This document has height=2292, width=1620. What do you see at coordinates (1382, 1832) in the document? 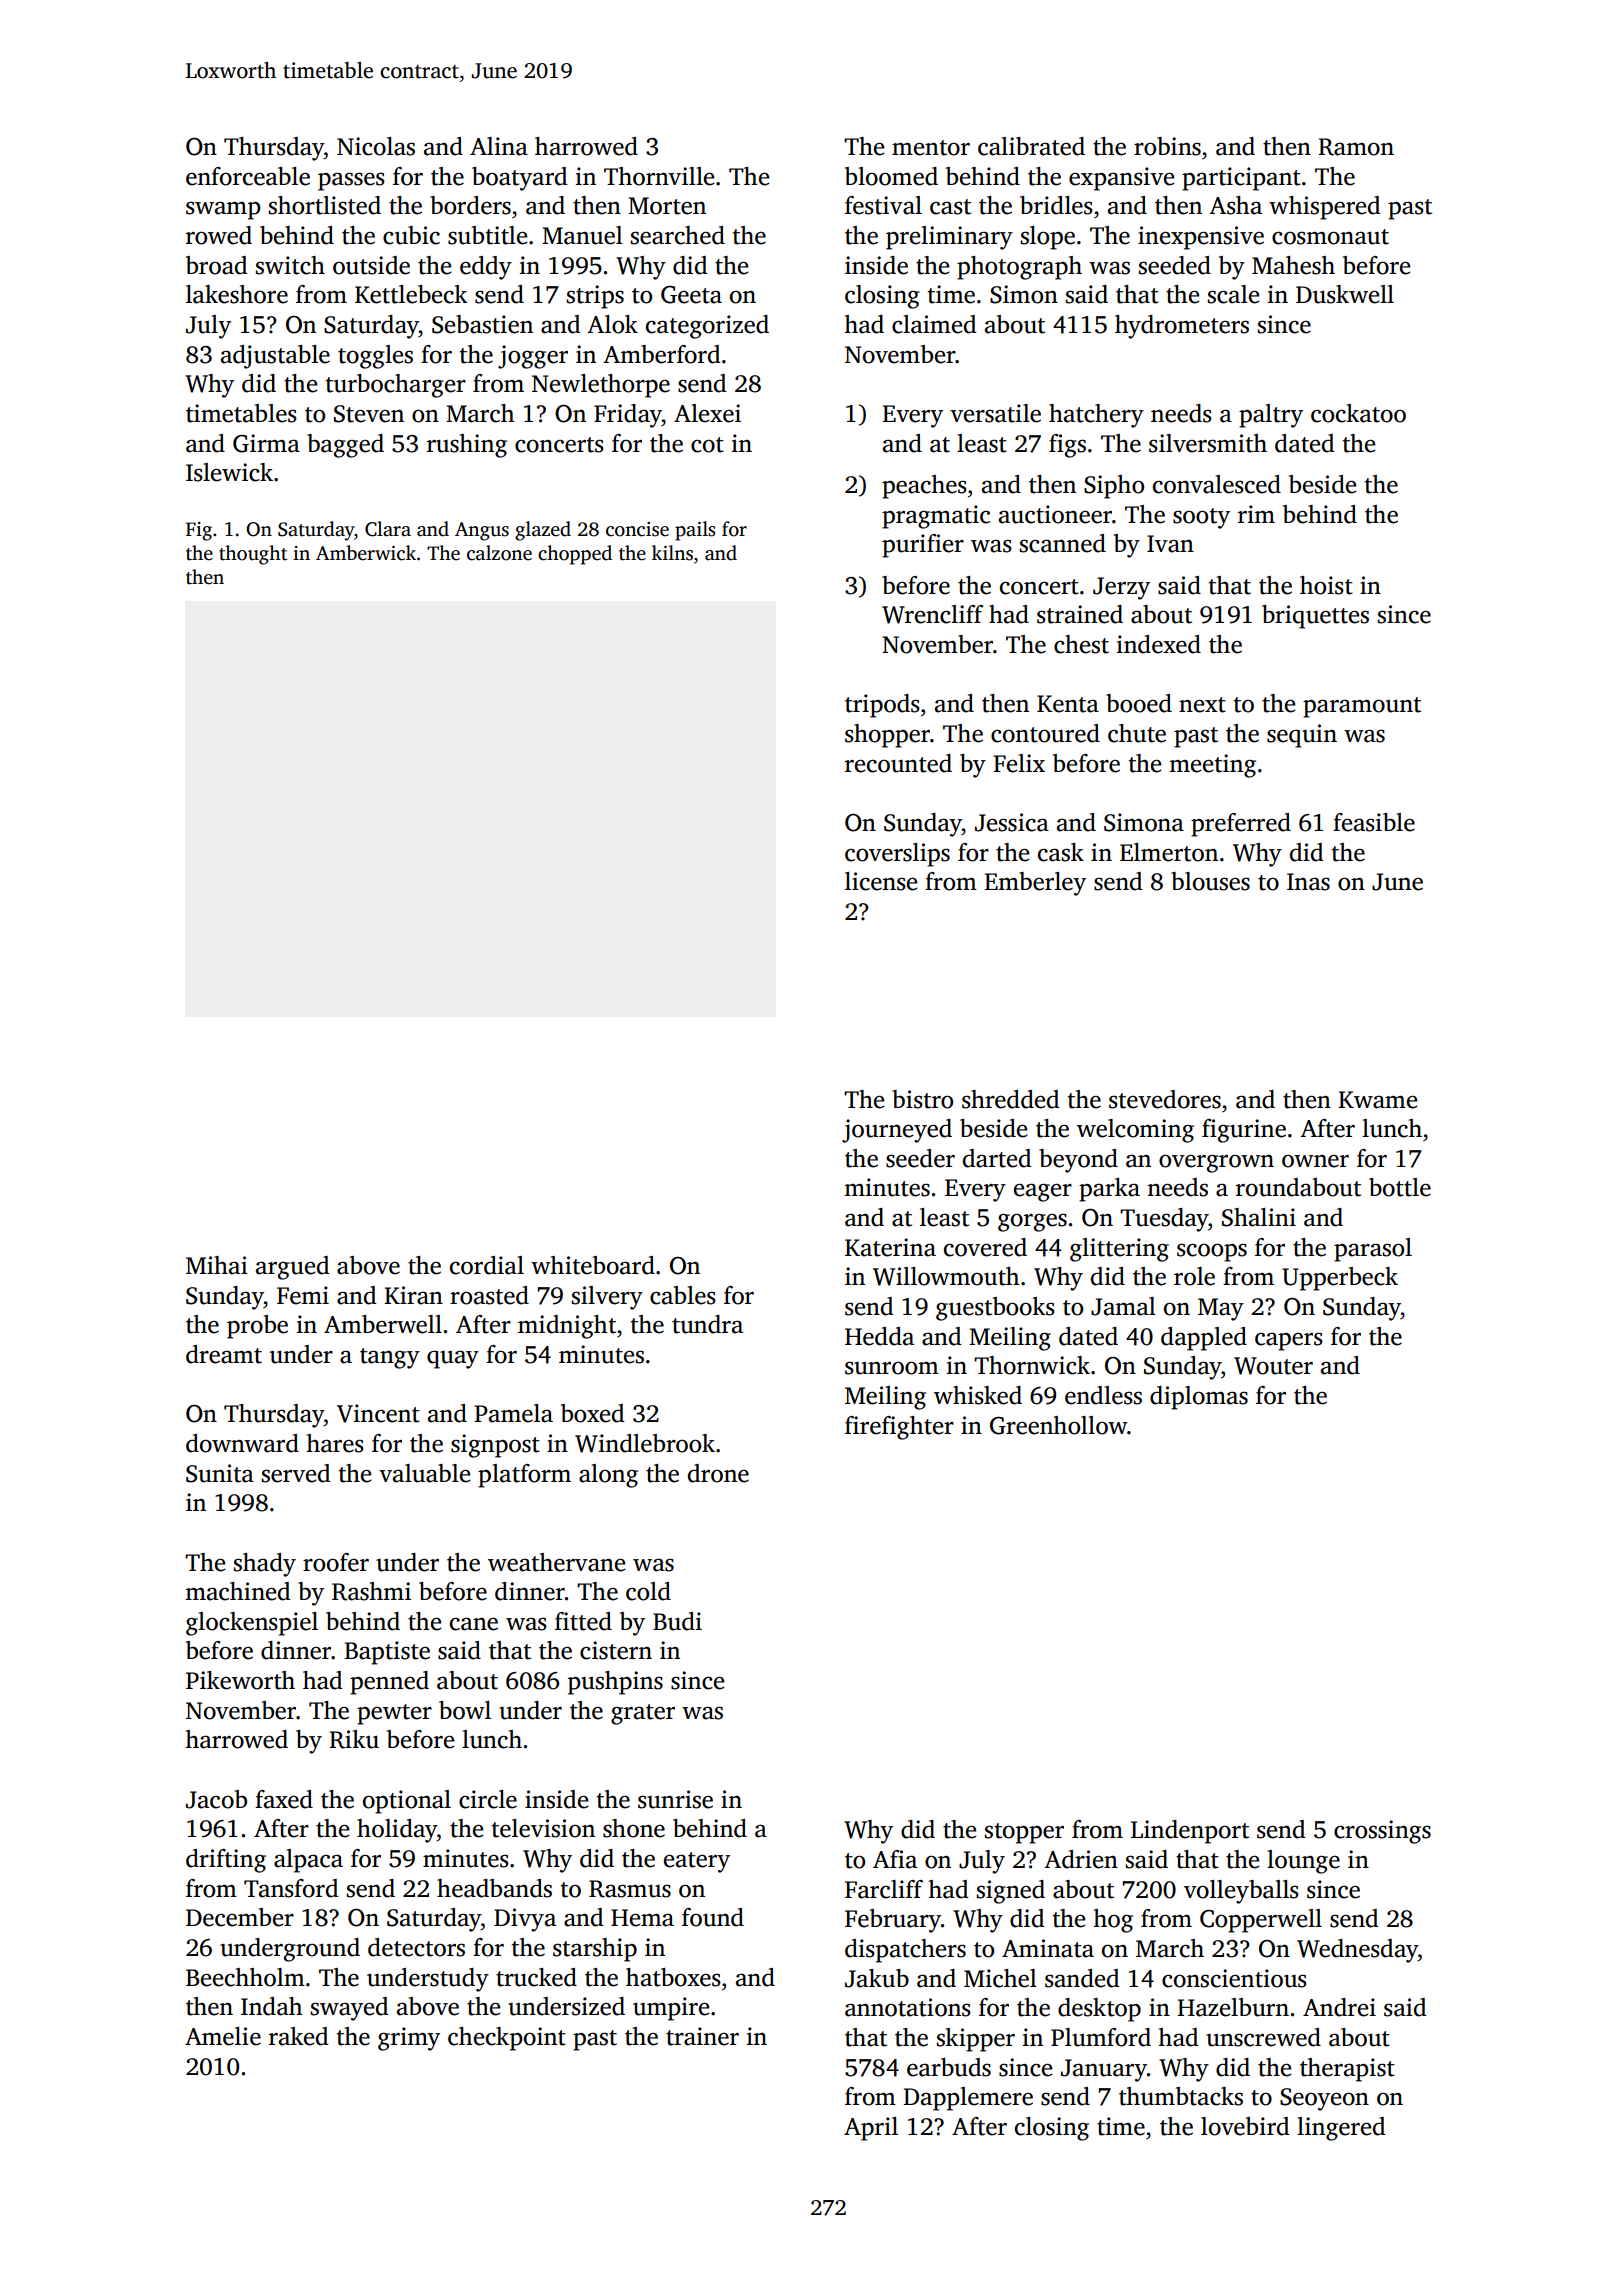
I see `crossings` at bounding box center [1382, 1832].
